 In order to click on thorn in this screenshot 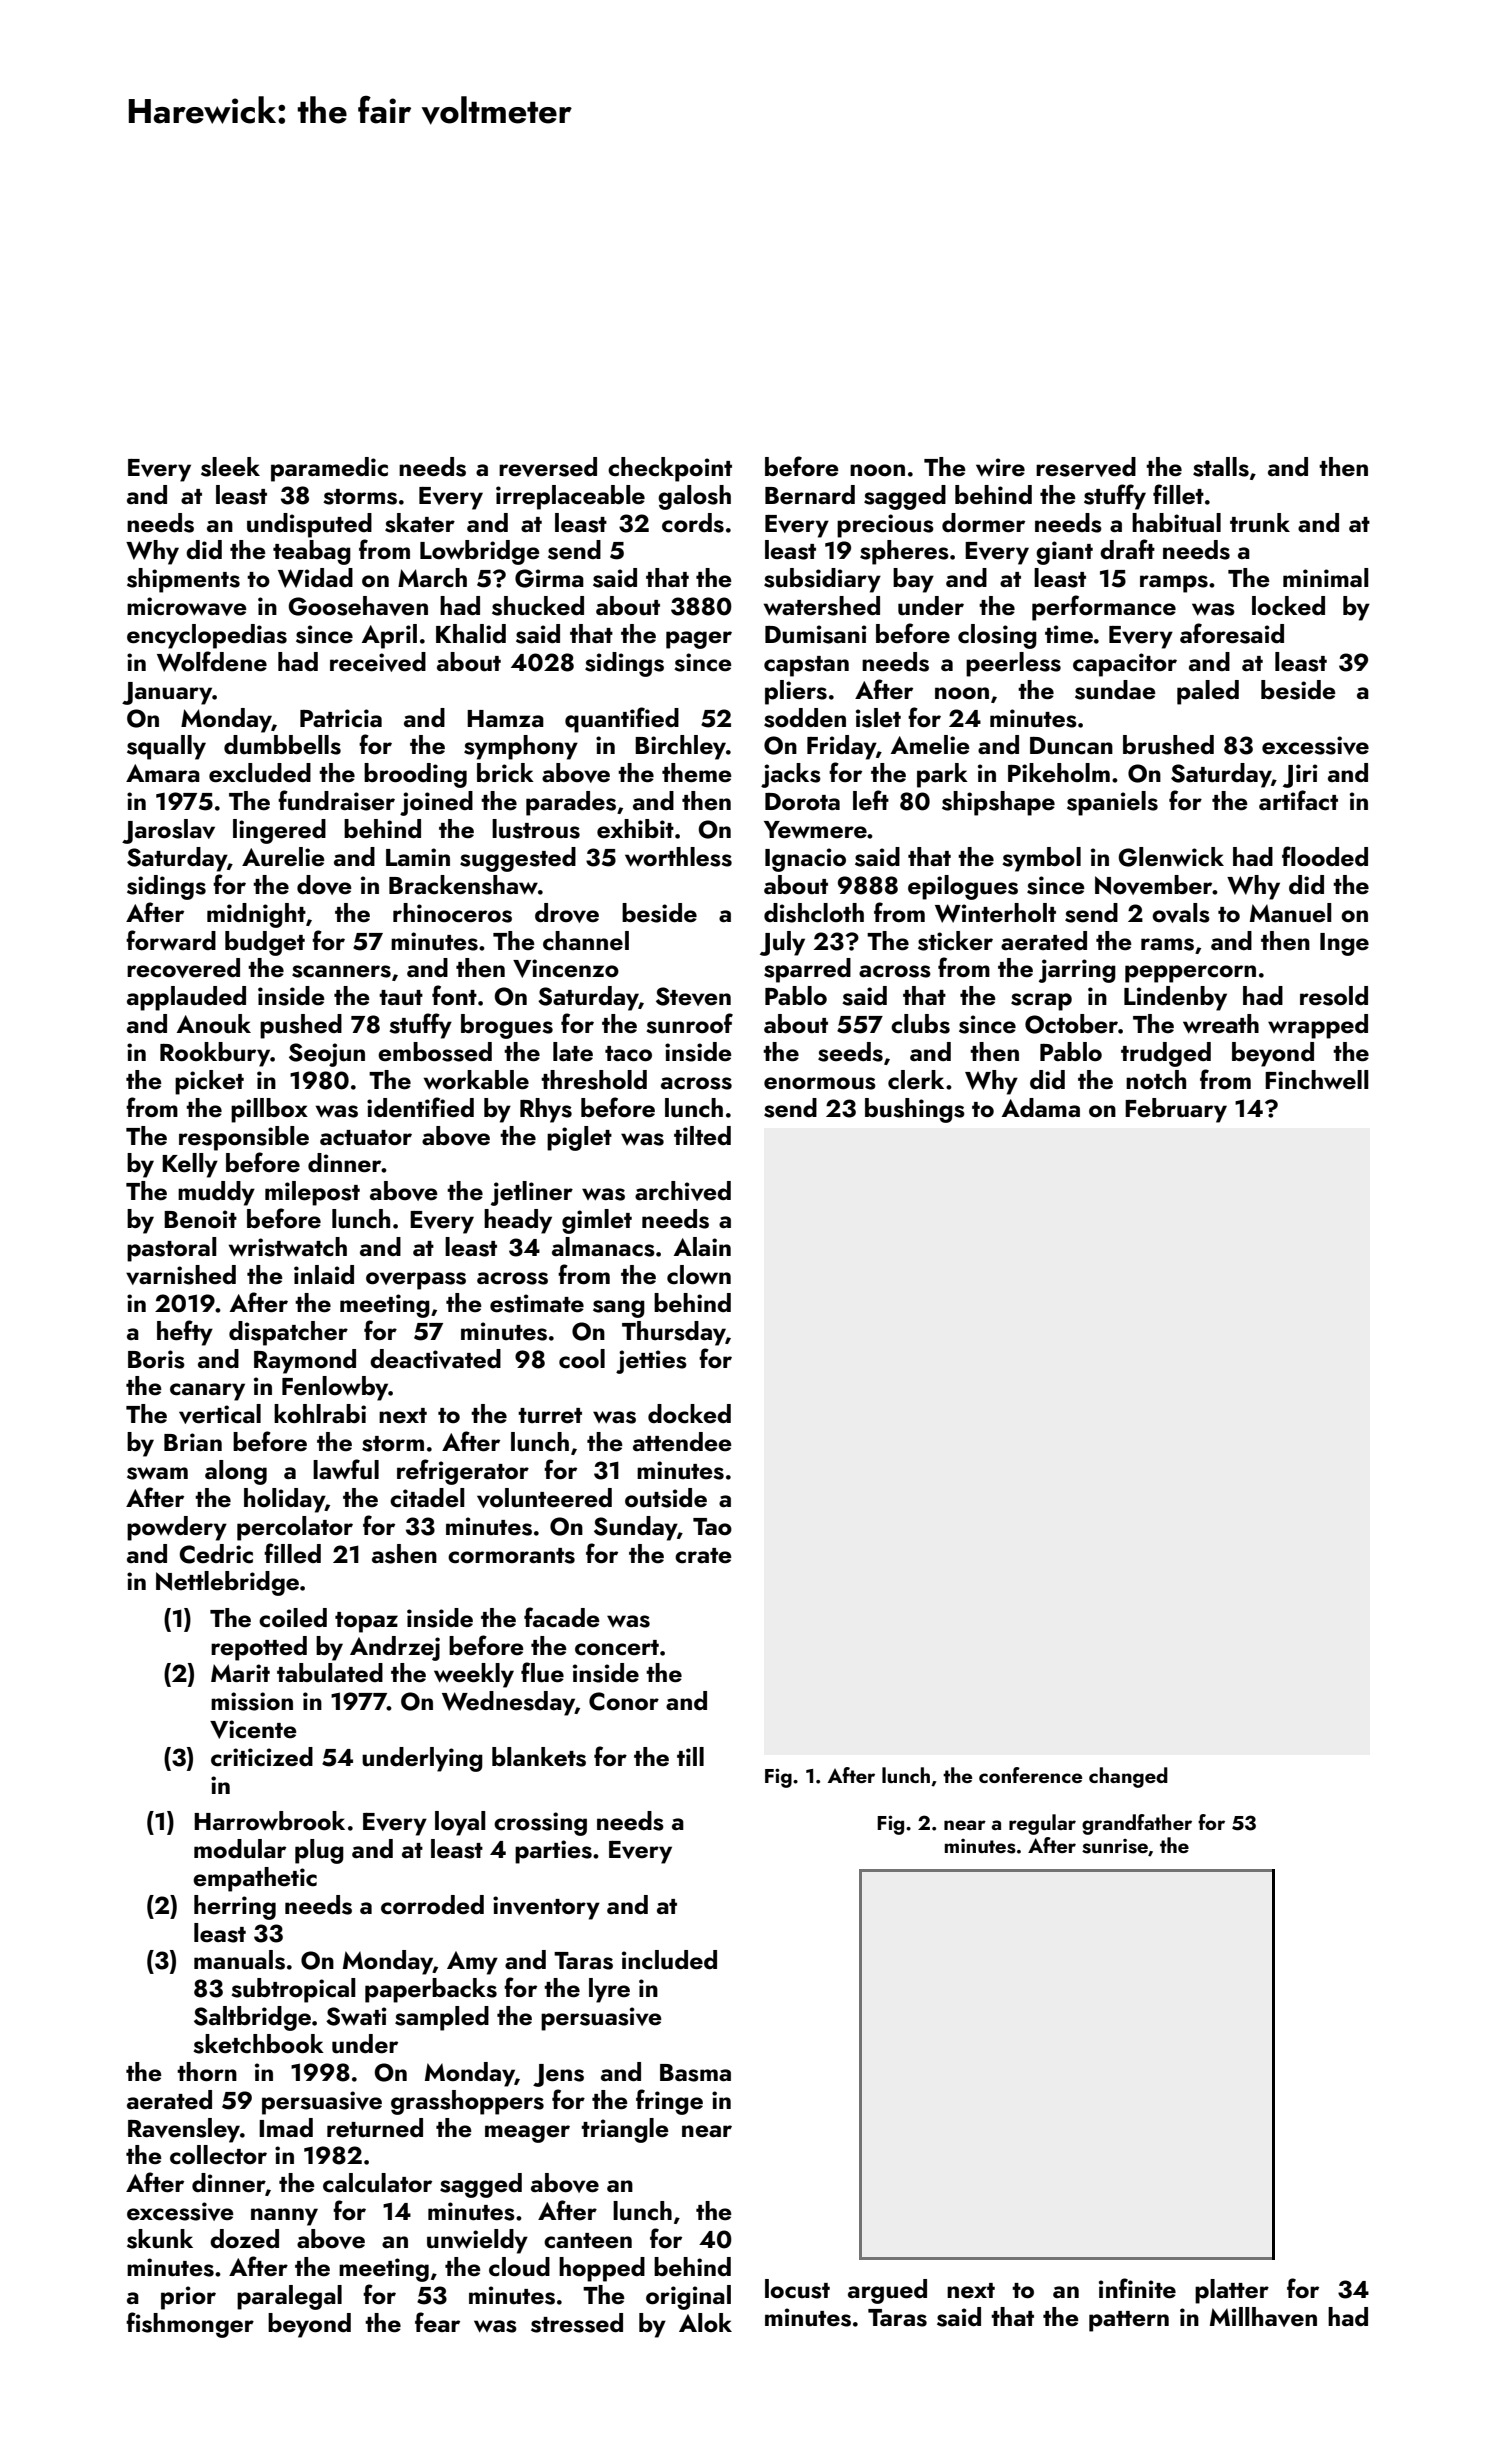, I will do `click(207, 2072)`.
